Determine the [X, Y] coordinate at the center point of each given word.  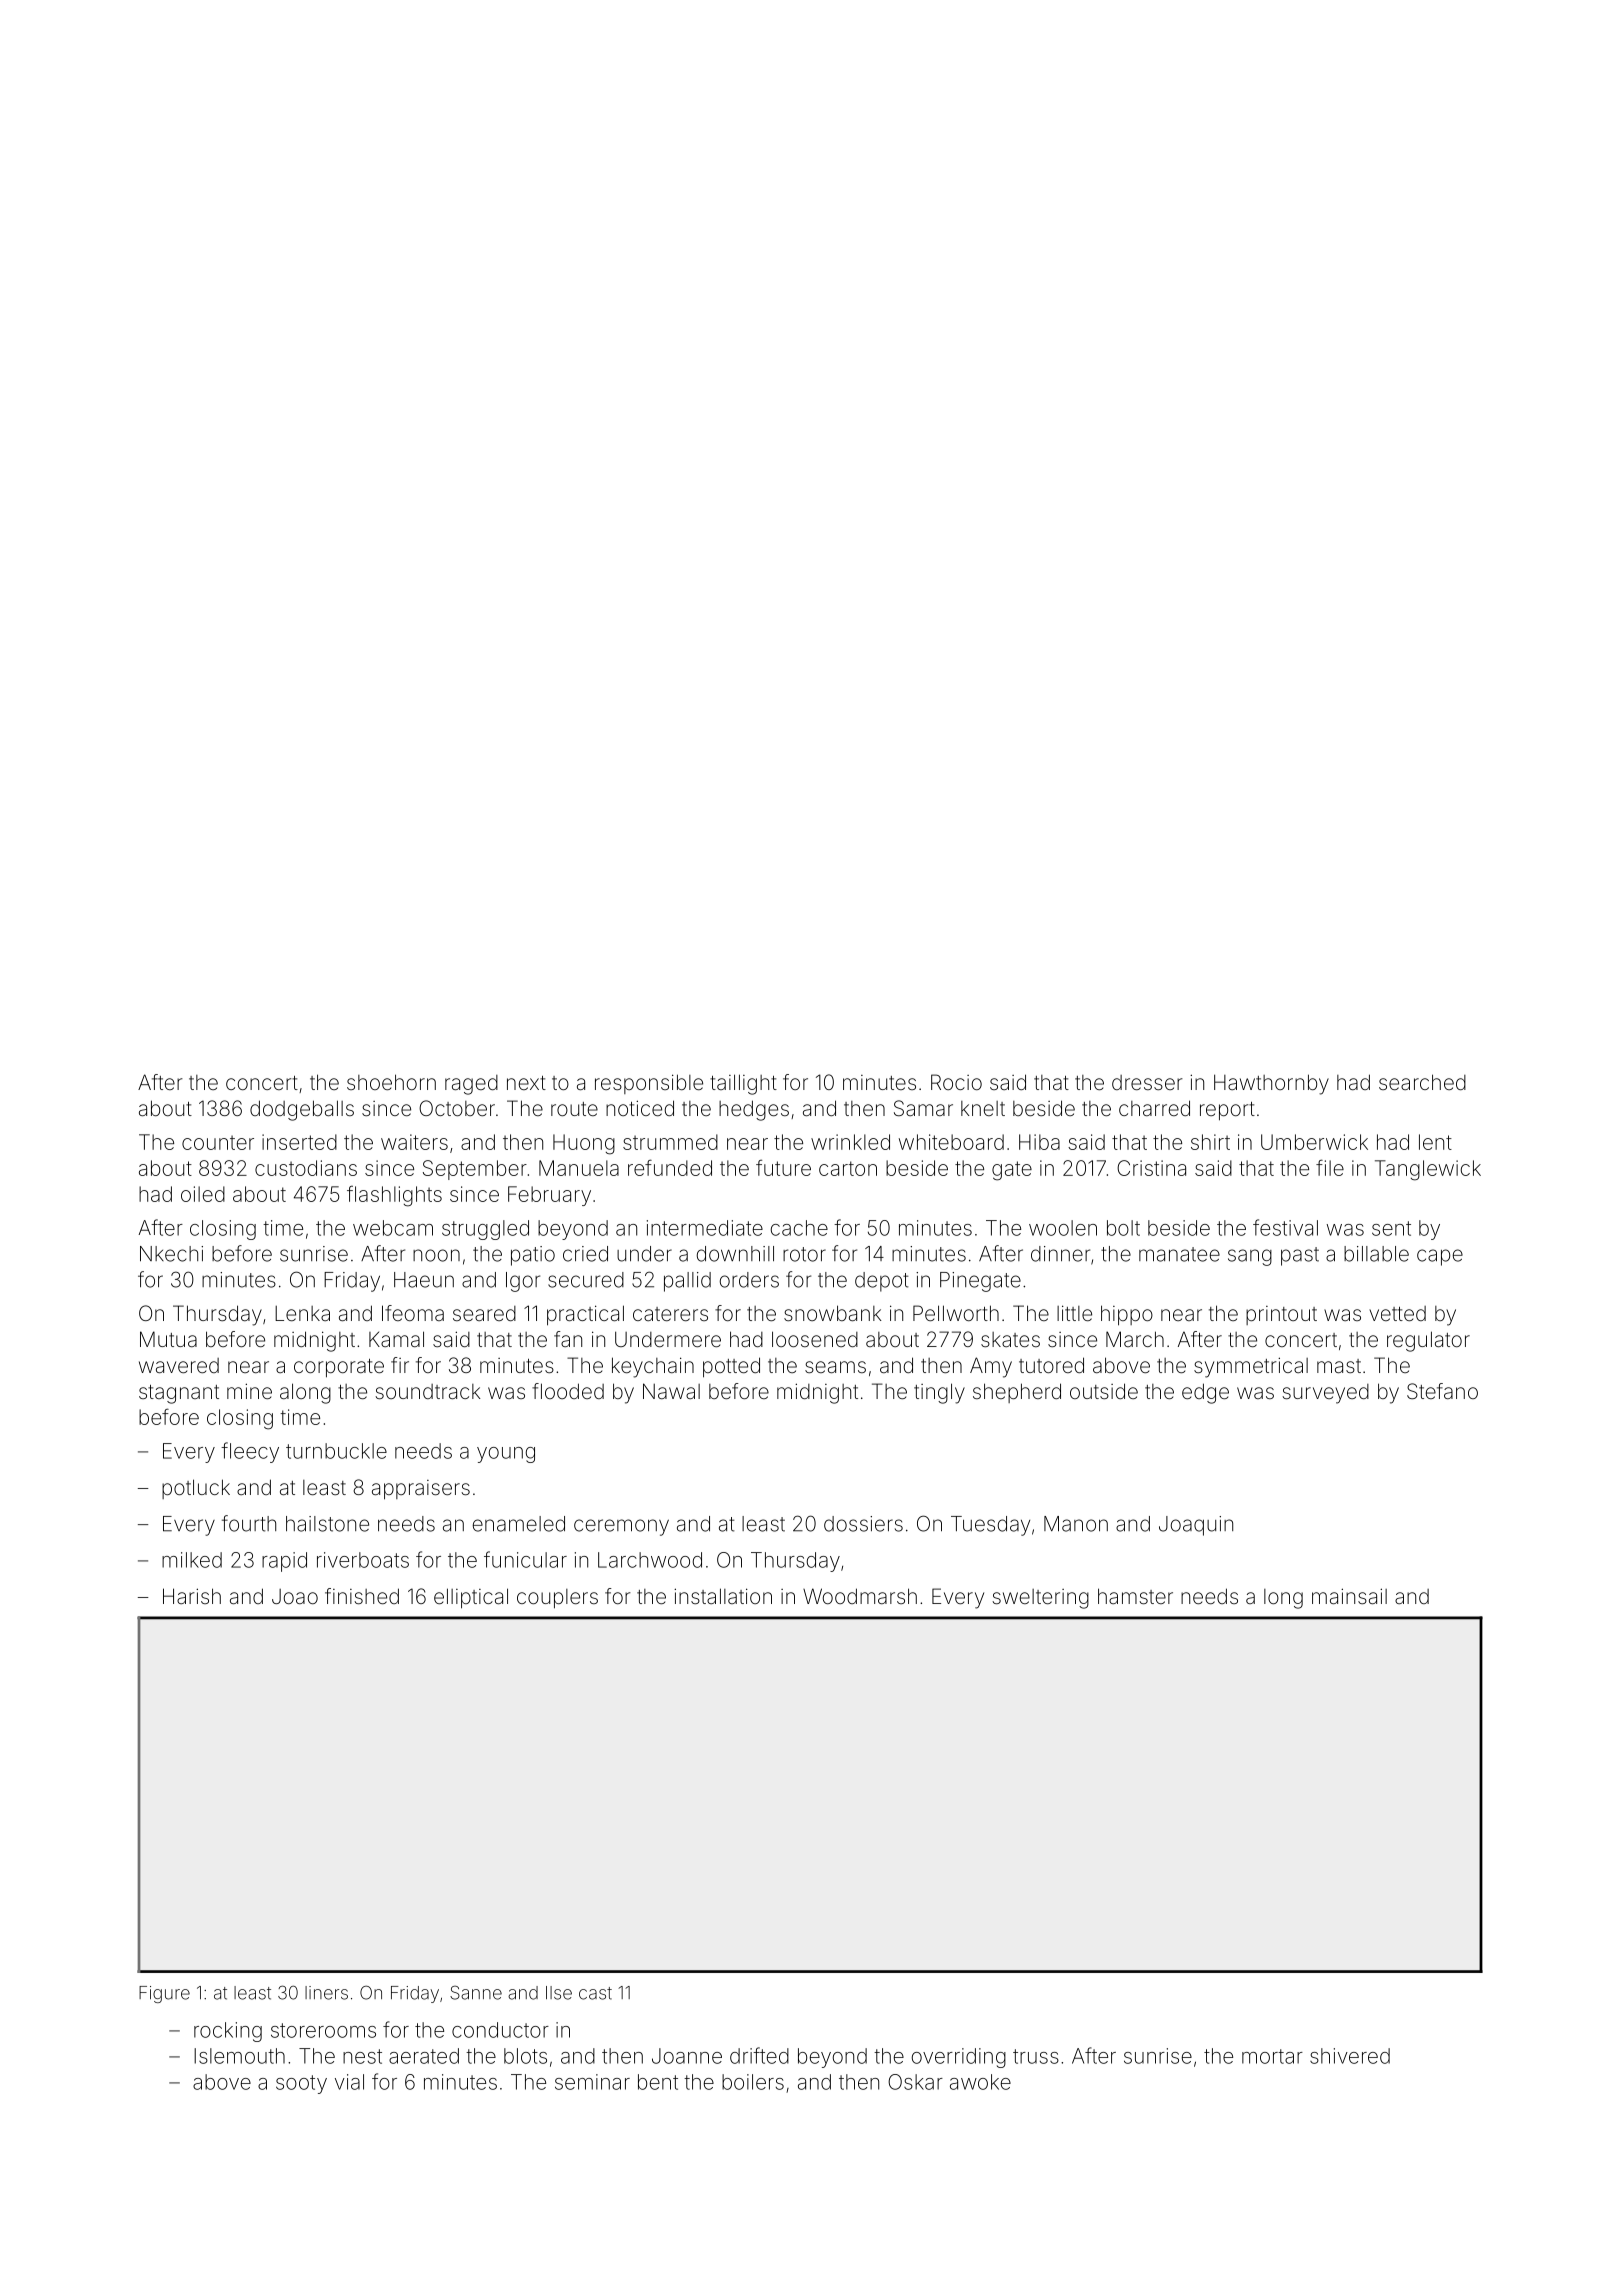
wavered [179, 1365]
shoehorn [391, 1082]
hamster [1135, 1596]
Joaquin [1196, 1526]
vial [349, 2082]
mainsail [1349, 1596]
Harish [192, 1596]
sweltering [1040, 1599]
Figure [164, 1994]
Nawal [671, 1391]
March [1135, 1339]
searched [1422, 1082]
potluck [196, 1489]
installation [723, 1596]
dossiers [863, 1524]
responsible [649, 1084]
